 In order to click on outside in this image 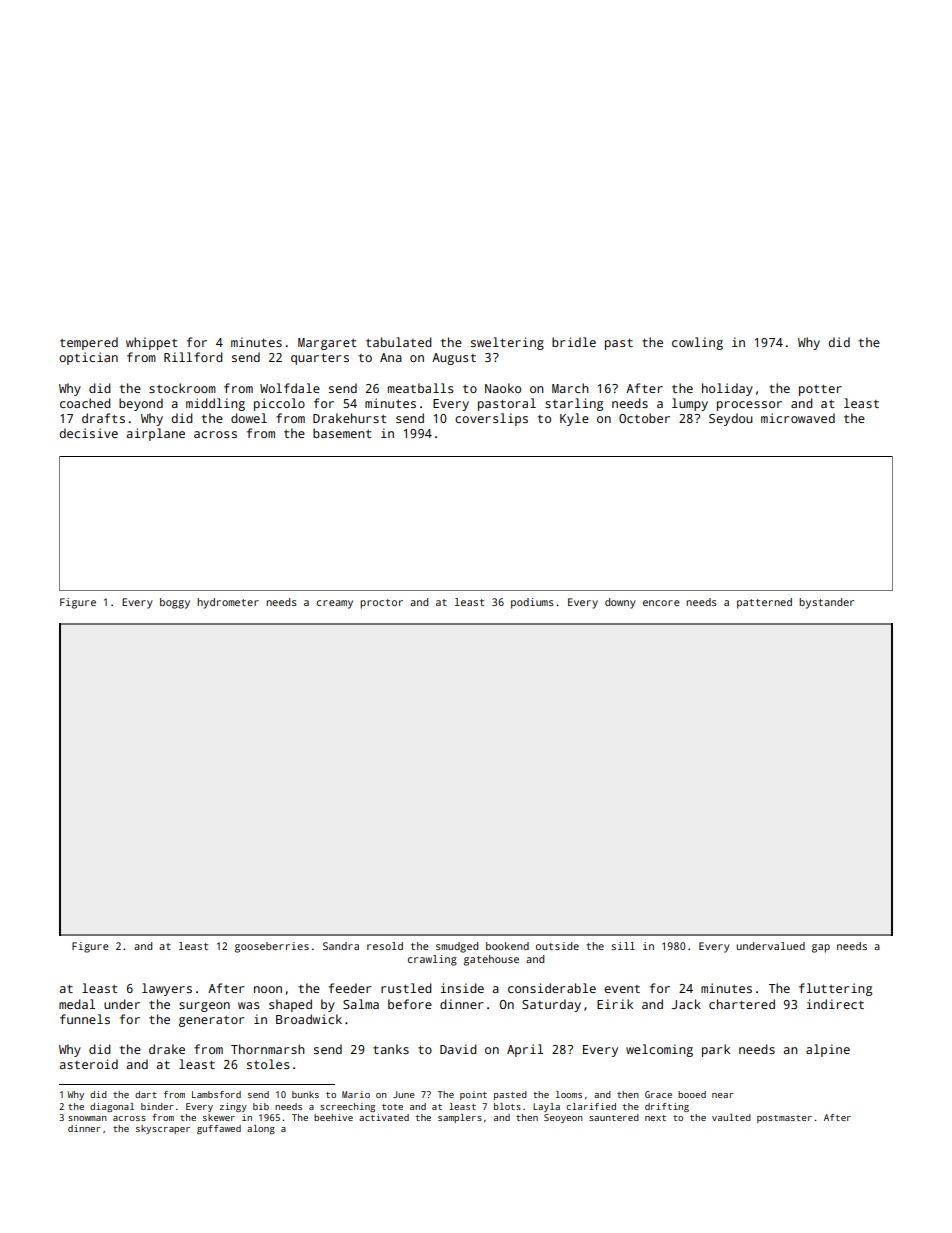, I will do `click(557, 946)`.
